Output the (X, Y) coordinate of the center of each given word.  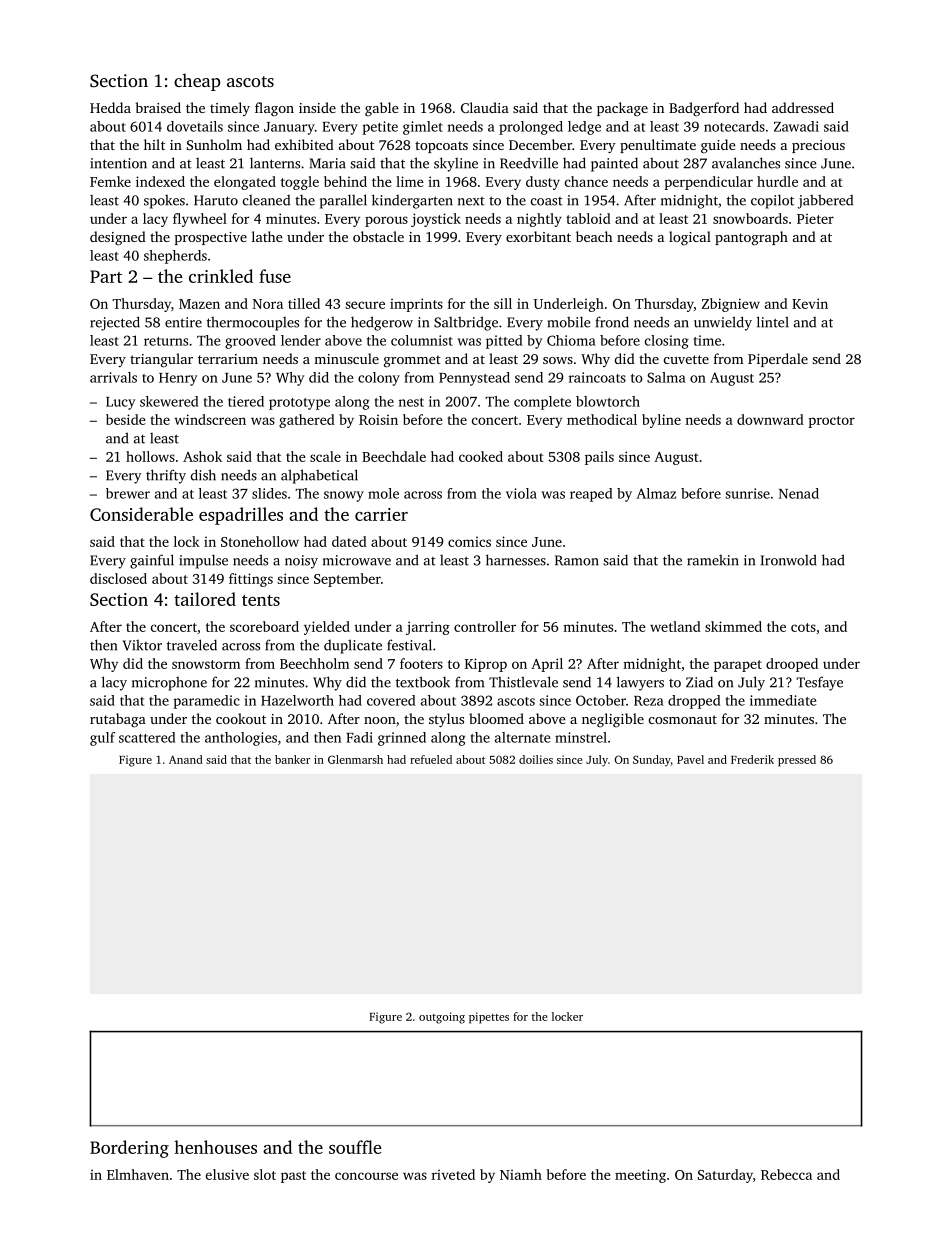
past (293, 1177)
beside (126, 419)
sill (503, 303)
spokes (164, 202)
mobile (569, 322)
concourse (366, 1176)
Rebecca (786, 1174)
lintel (773, 322)
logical (690, 238)
